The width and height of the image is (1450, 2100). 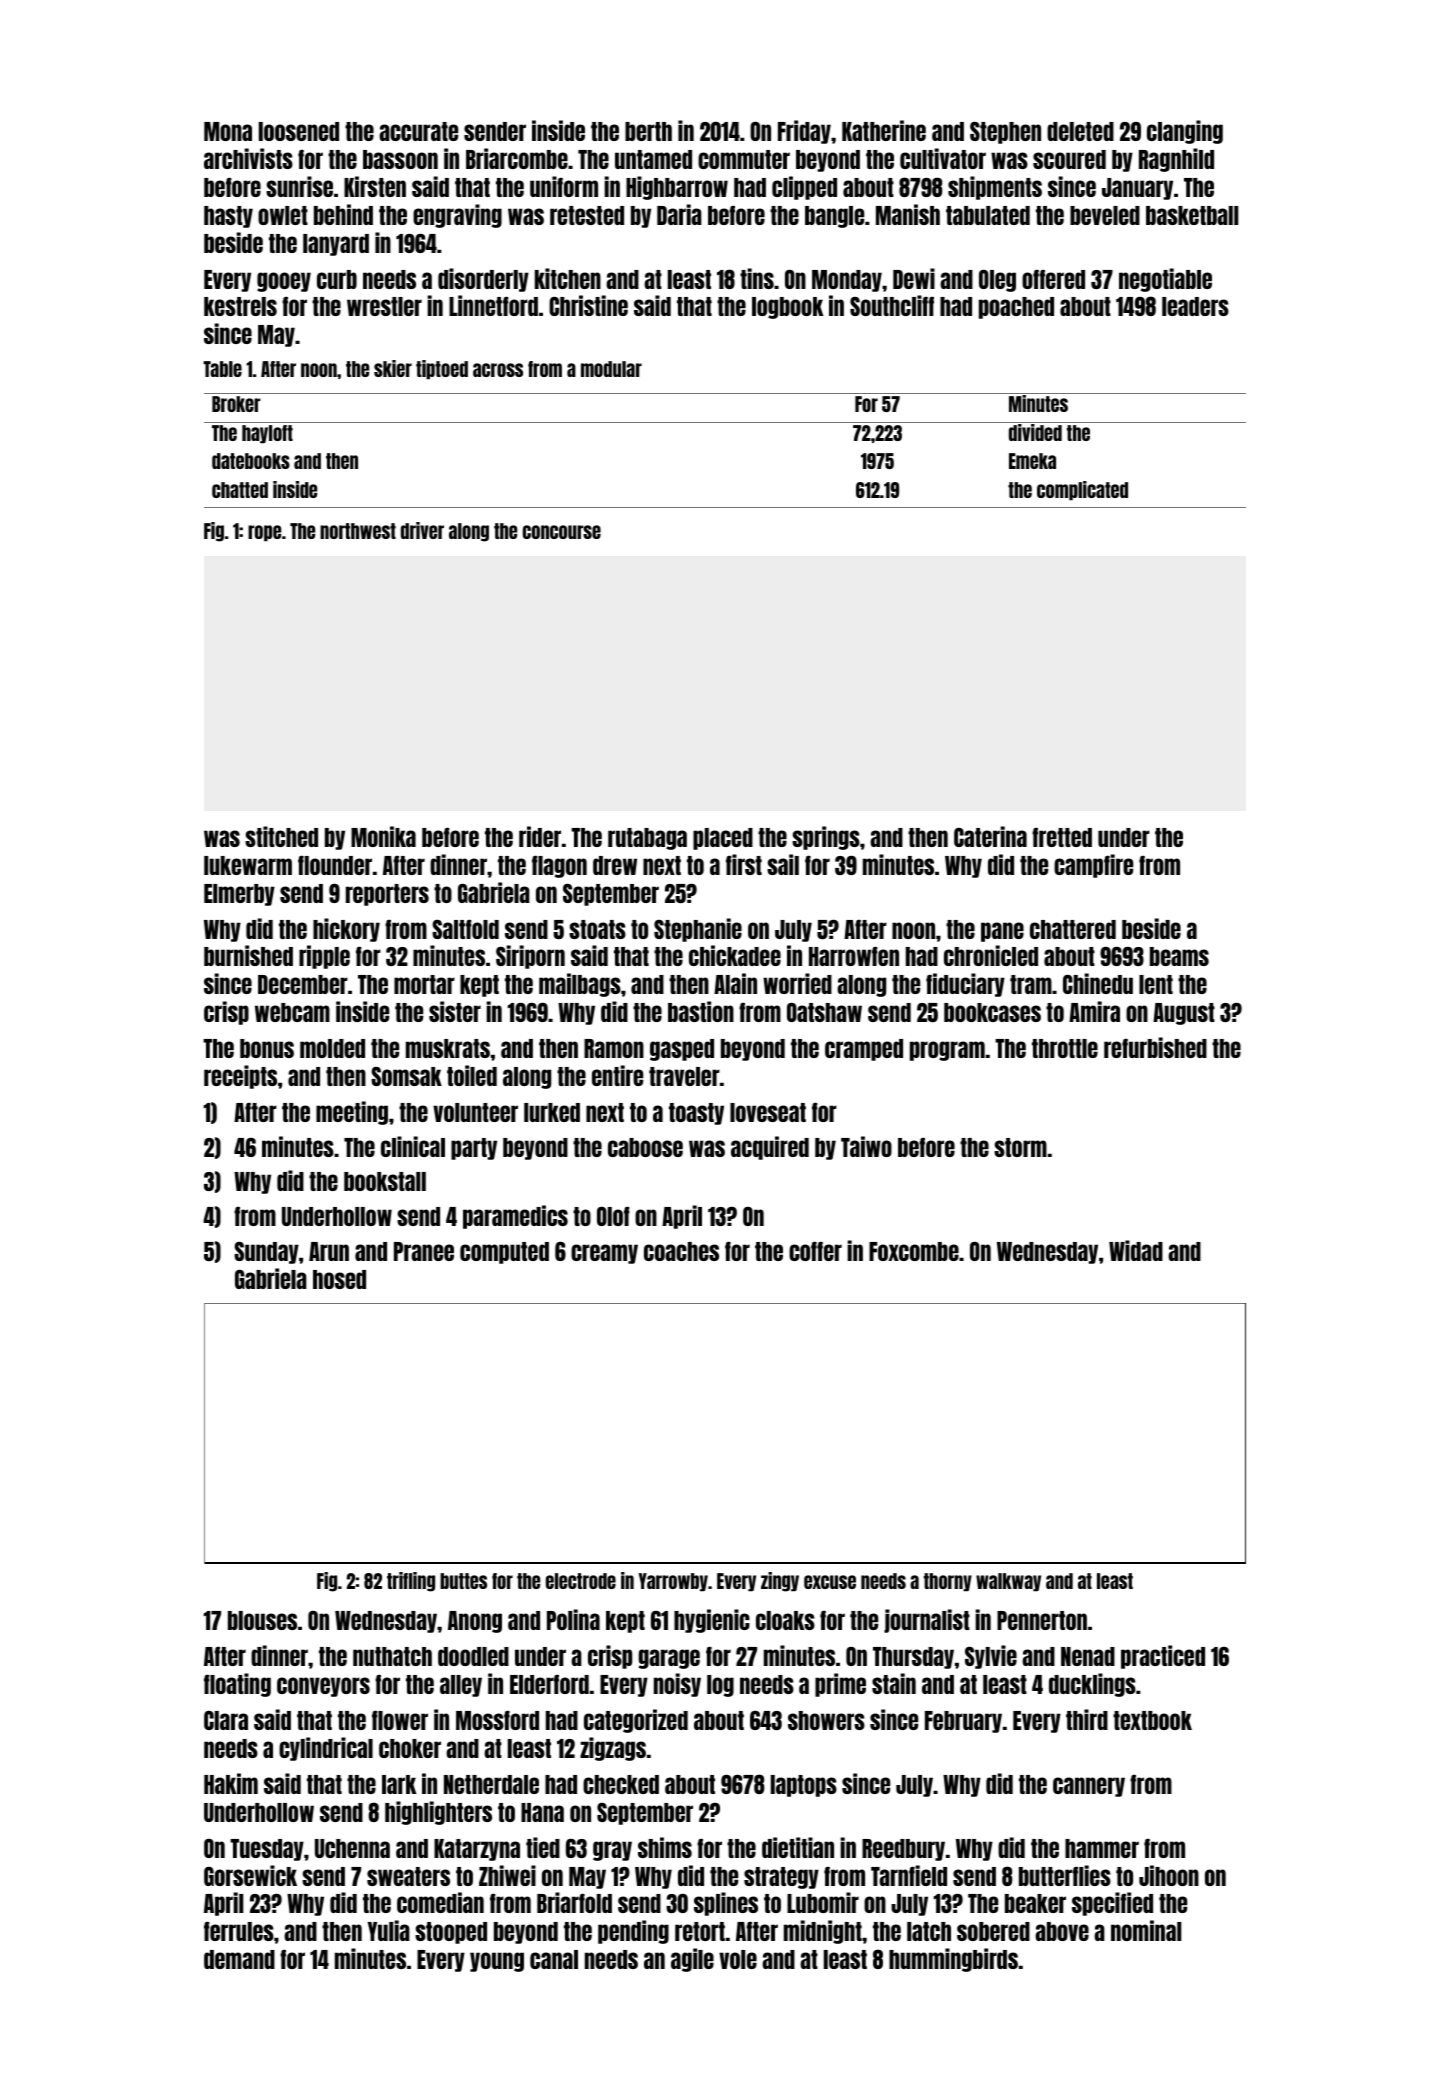 What do you see at coordinates (823, 1932) in the image?
I see `midnight` at bounding box center [823, 1932].
